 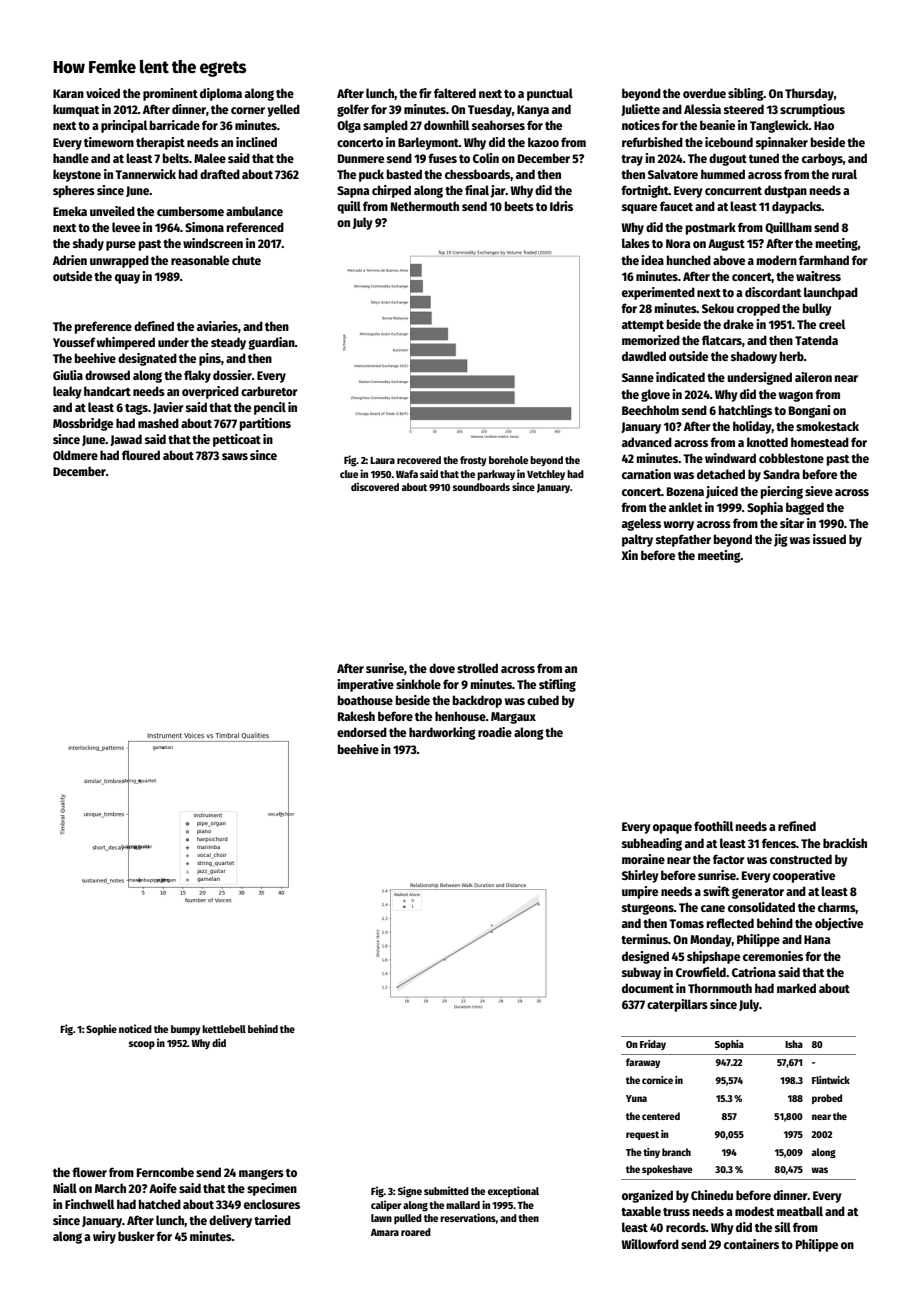 I want to click on strolled, so click(x=477, y=668).
